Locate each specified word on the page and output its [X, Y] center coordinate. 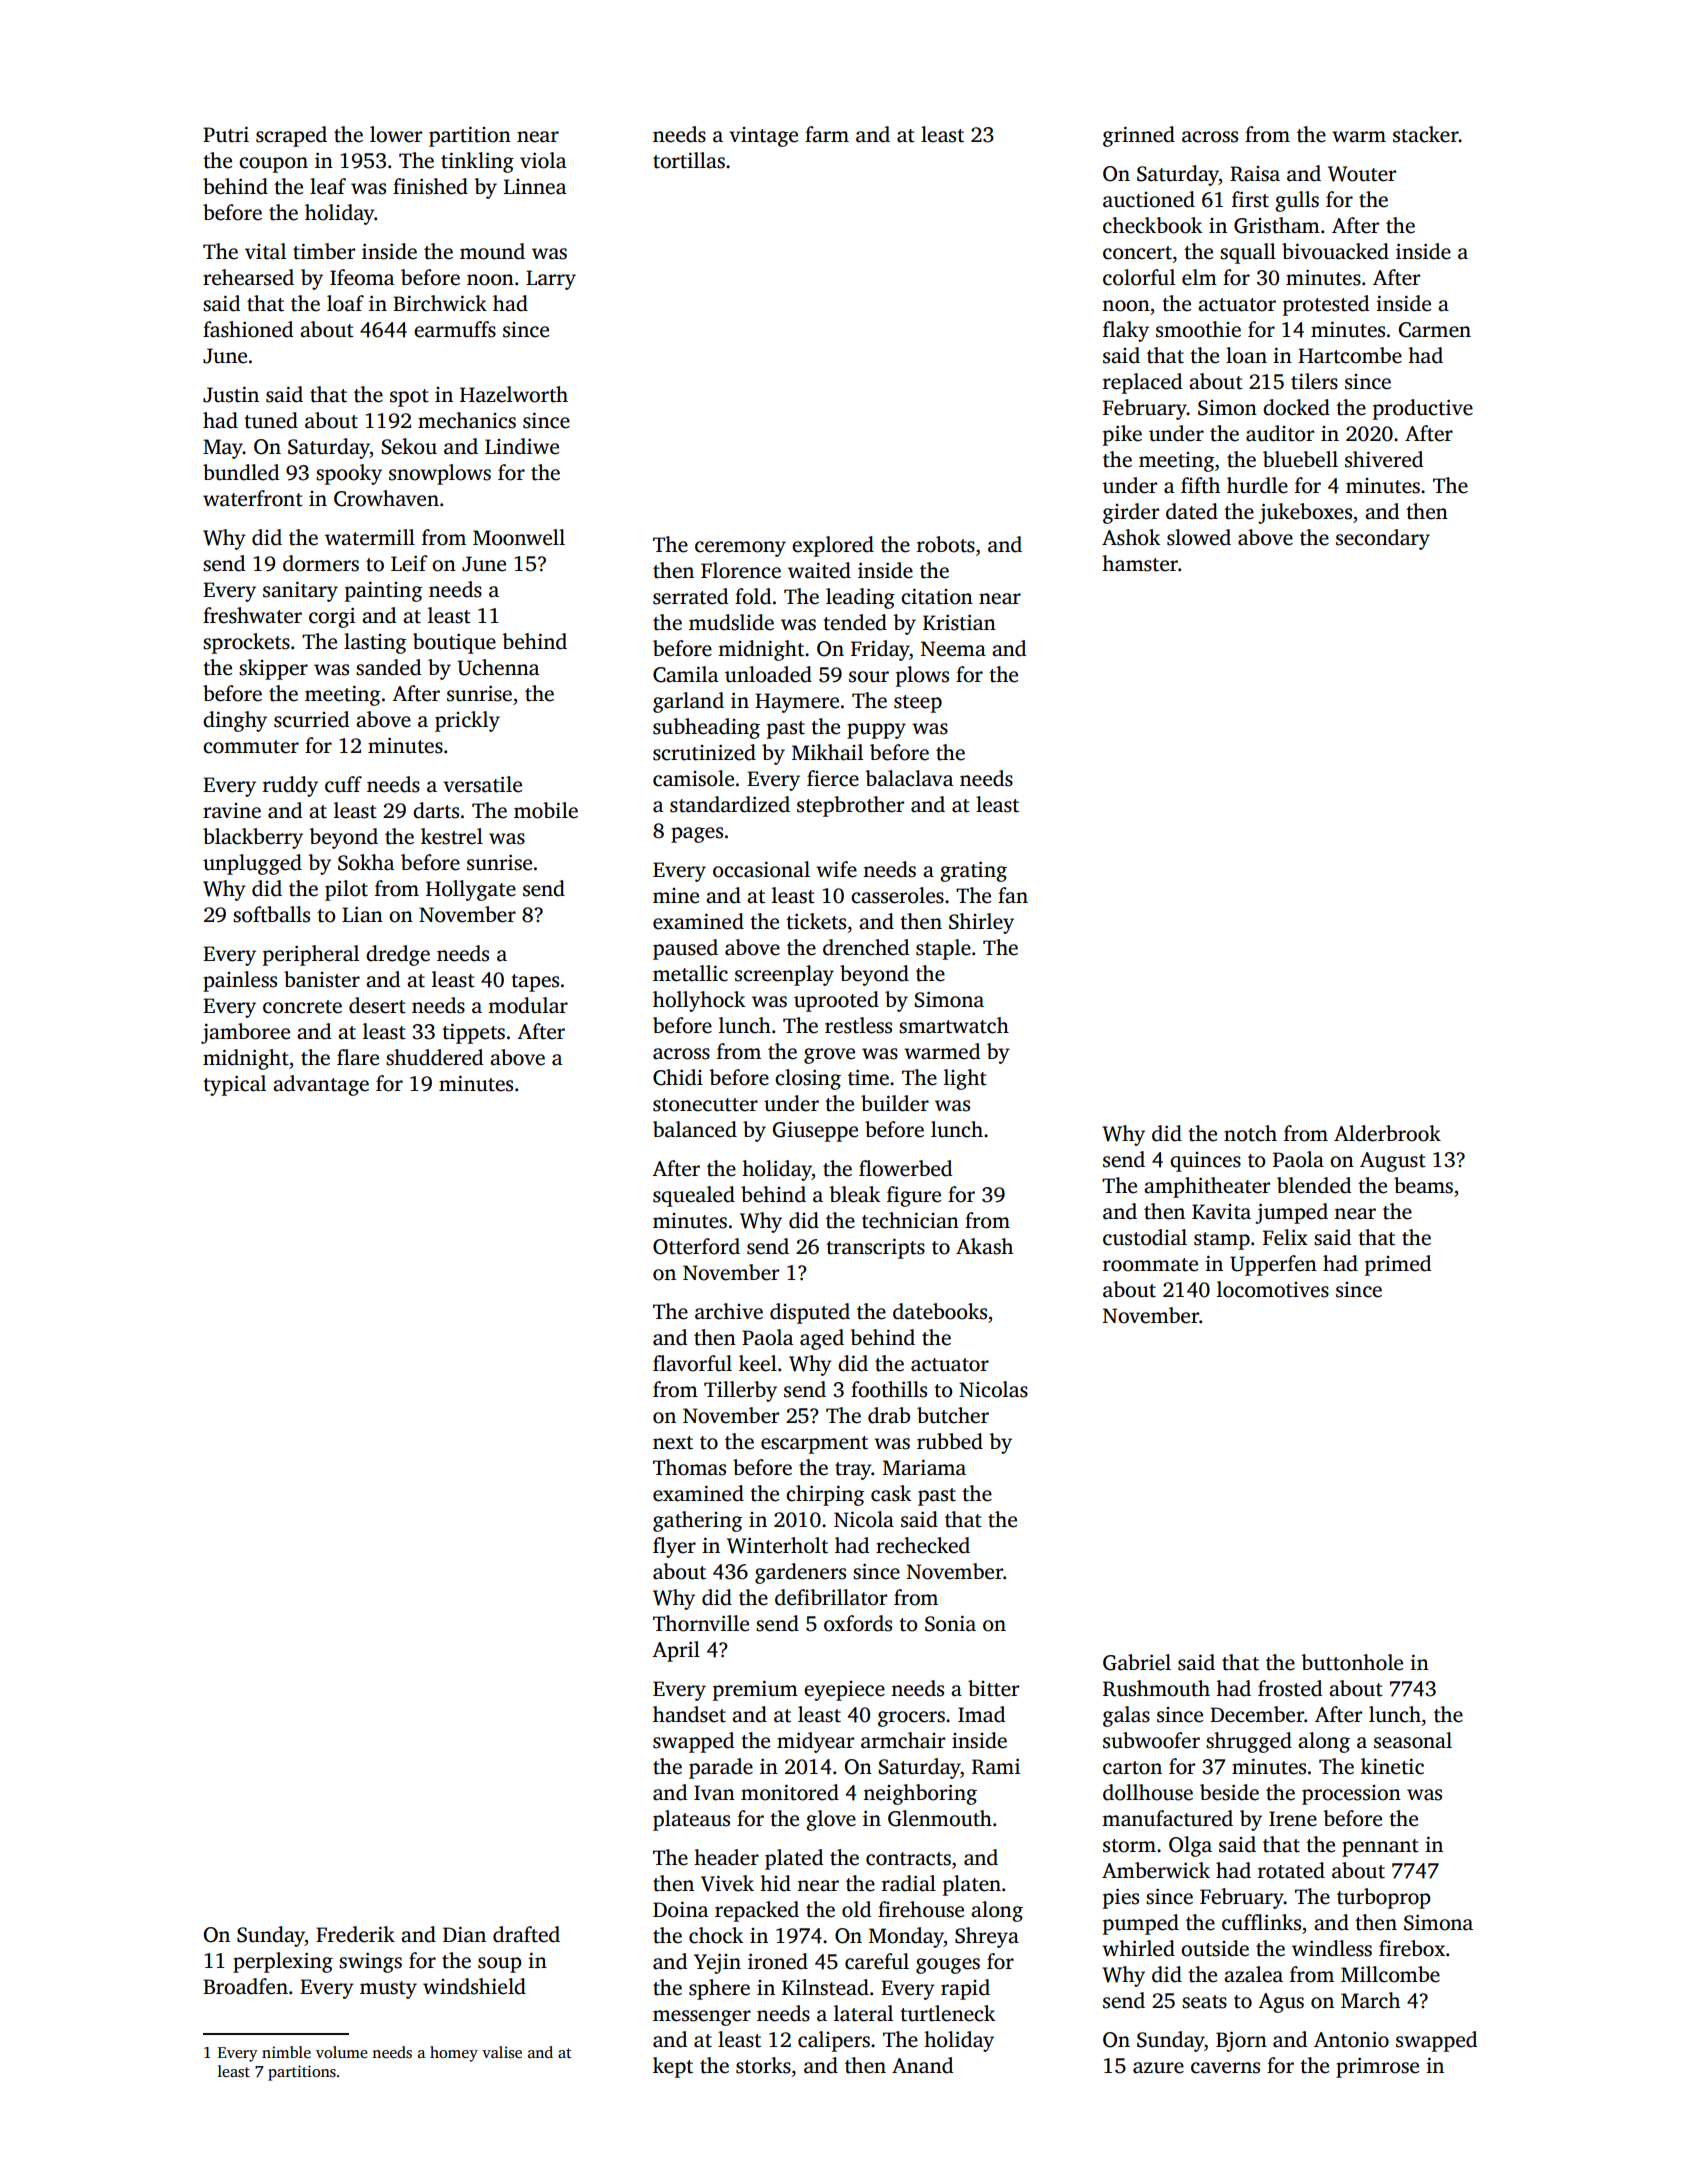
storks [763, 2065]
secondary [1383, 539]
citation [937, 596]
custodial [1145, 1237]
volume [342, 2052]
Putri [226, 134]
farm [827, 134]
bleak [854, 1194]
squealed [694, 1196]
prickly [467, 721]
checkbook [1152, 225]
